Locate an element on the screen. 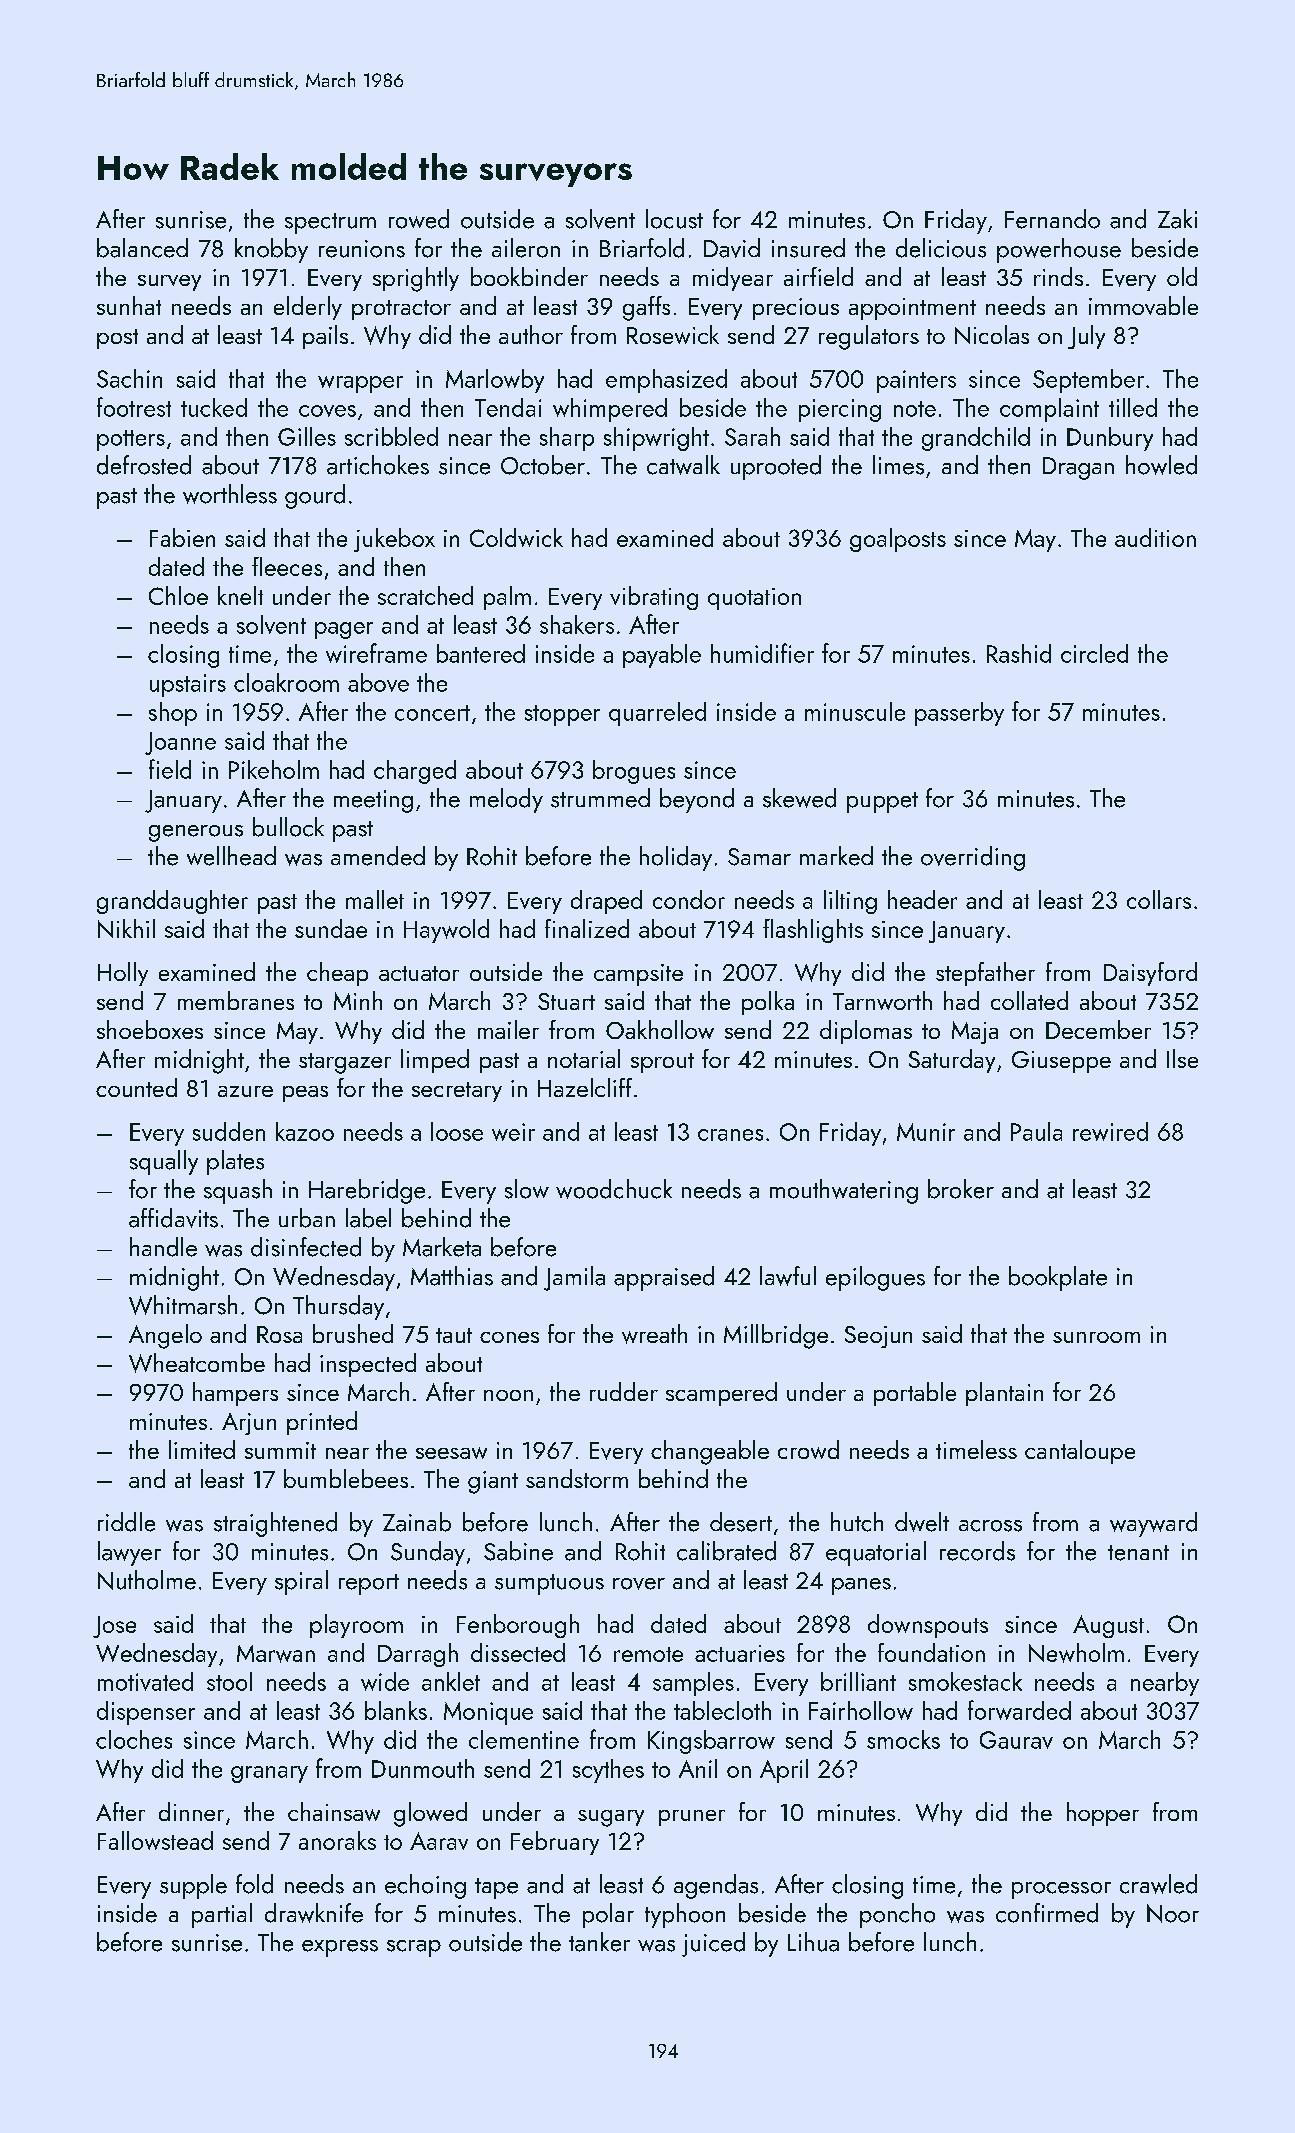 The image size is (1295, 2133). locust is located at coordinates (674, 219).
